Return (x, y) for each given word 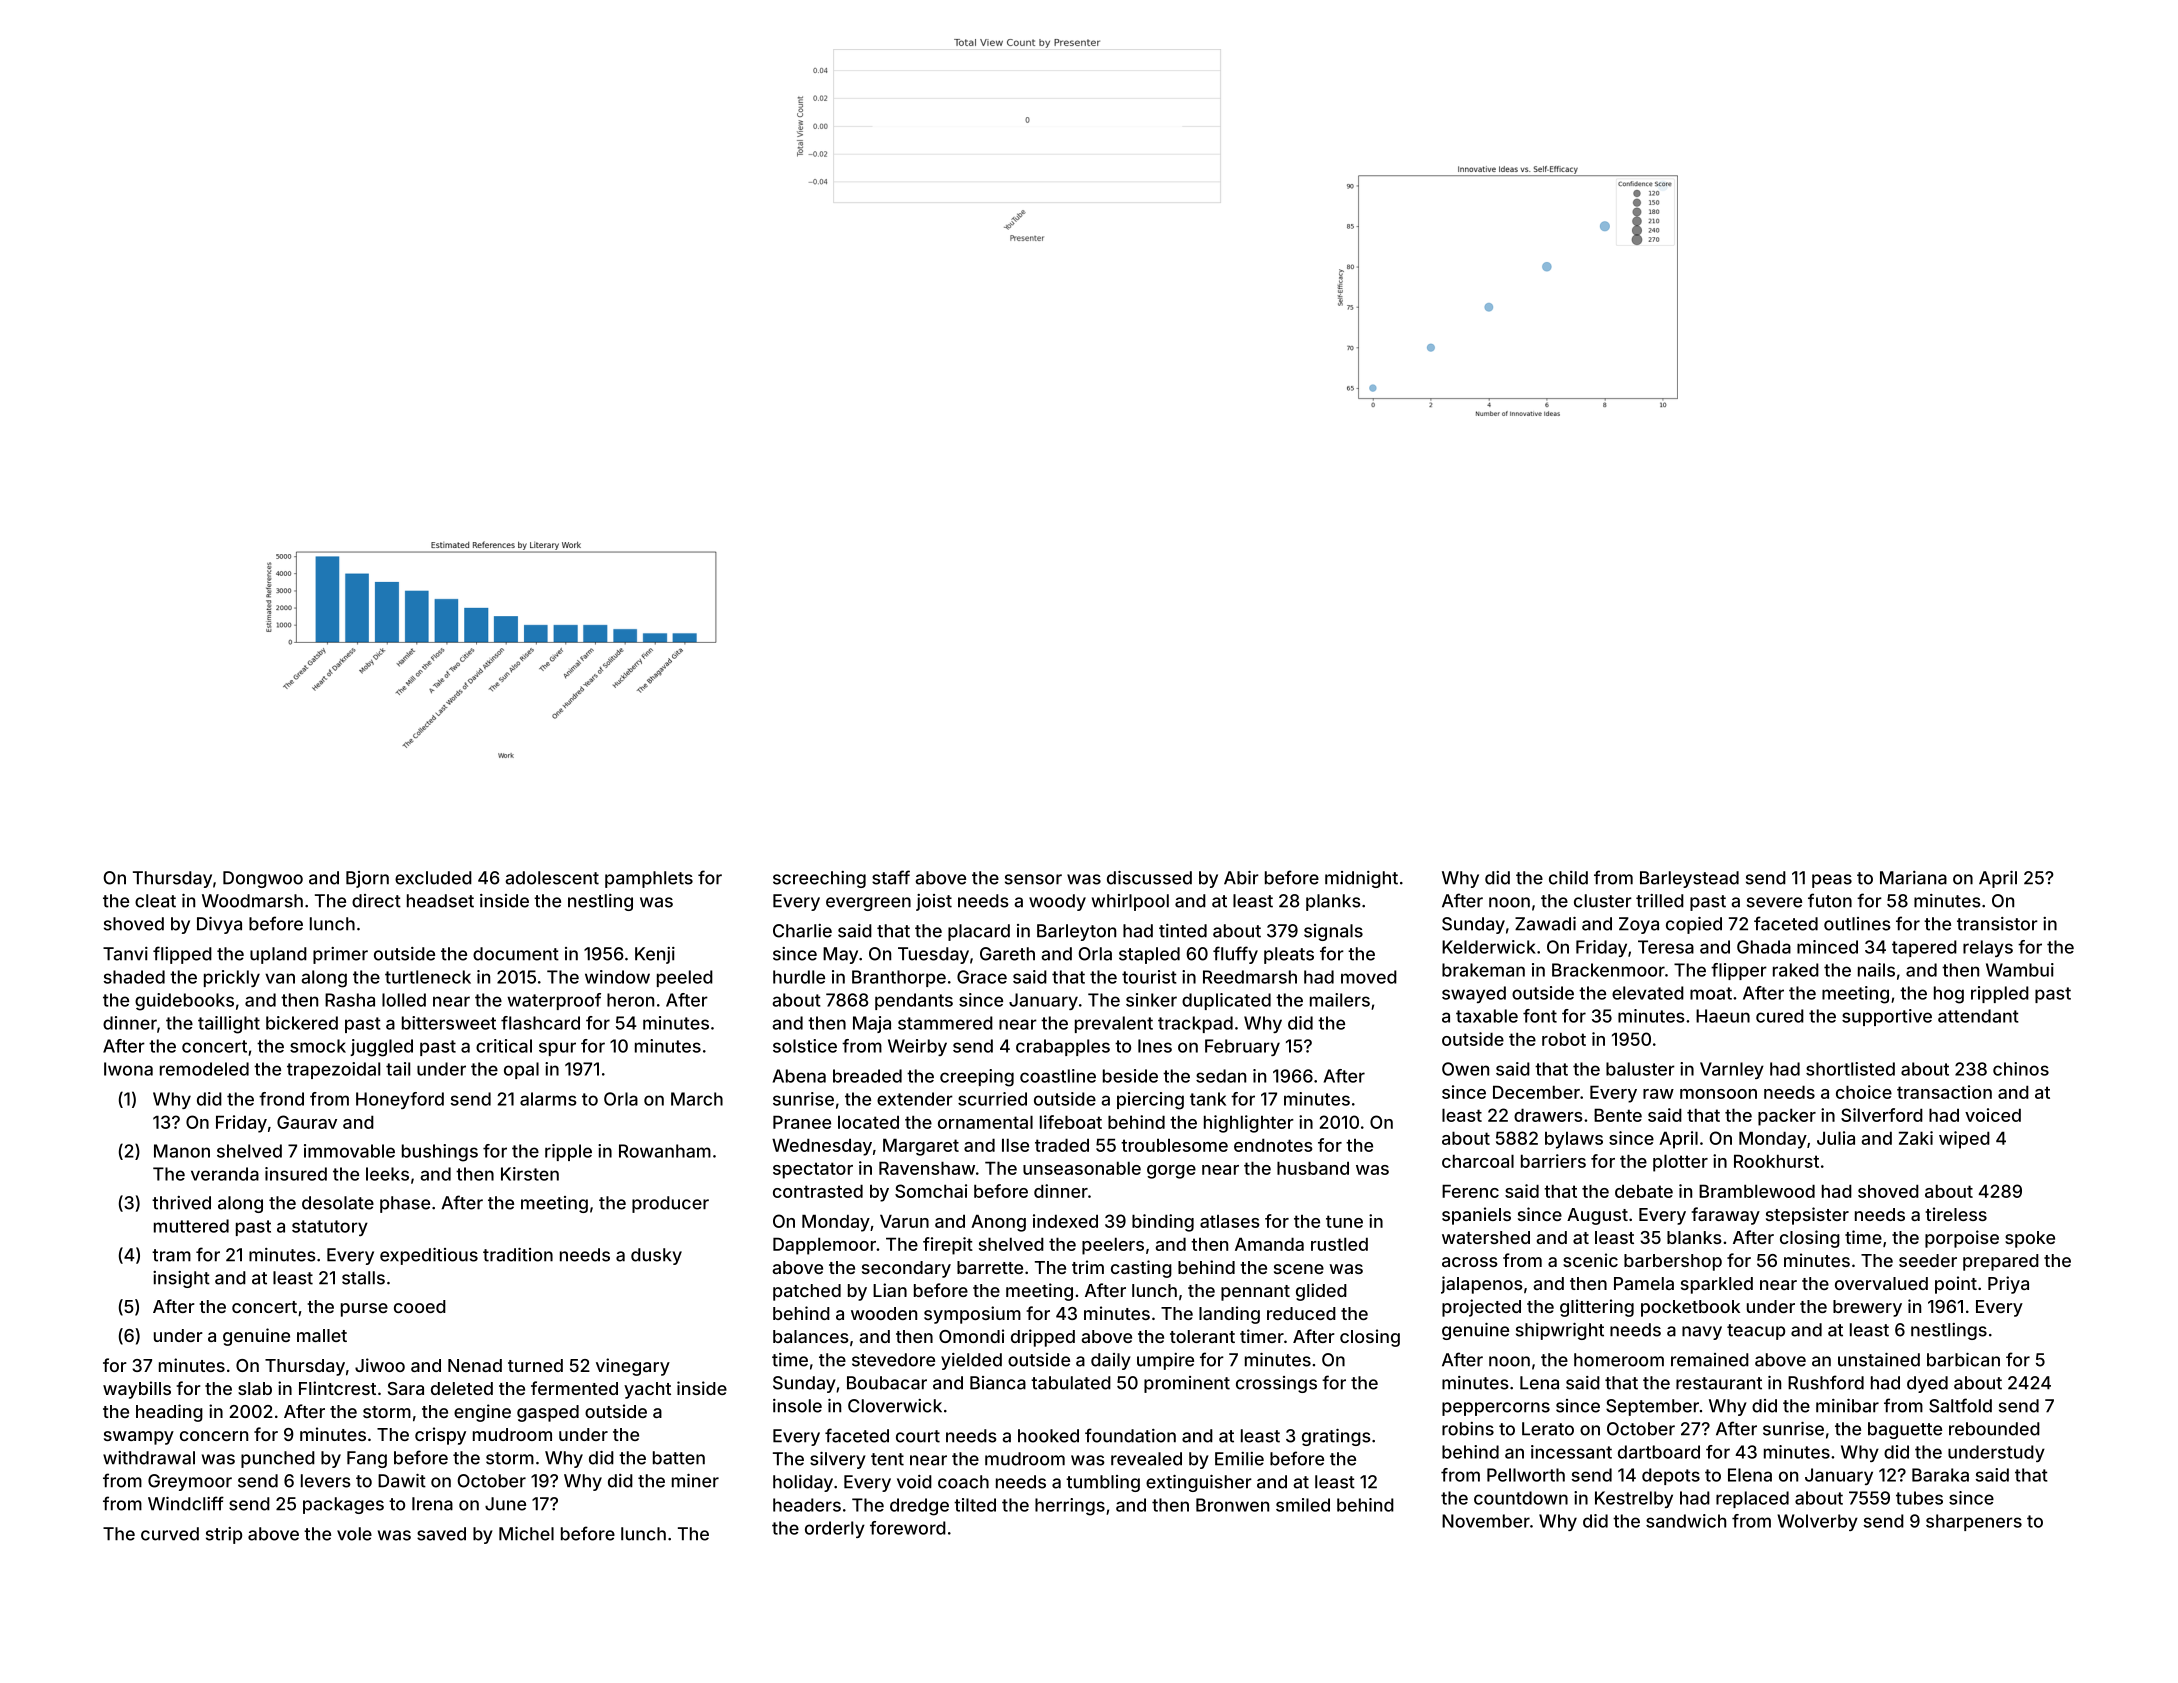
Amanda (1269, 1244)
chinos (2021, 1069)
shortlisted (1850, 1069)
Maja (872, 1024)
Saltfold (1960, 1405)
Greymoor (190, 1482)
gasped (548, 1413)
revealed (1146, 1459)
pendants (914, 1001)
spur (557, 1049)
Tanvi (125, 954)
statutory (330, 1228)
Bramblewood (1757, 1191)
